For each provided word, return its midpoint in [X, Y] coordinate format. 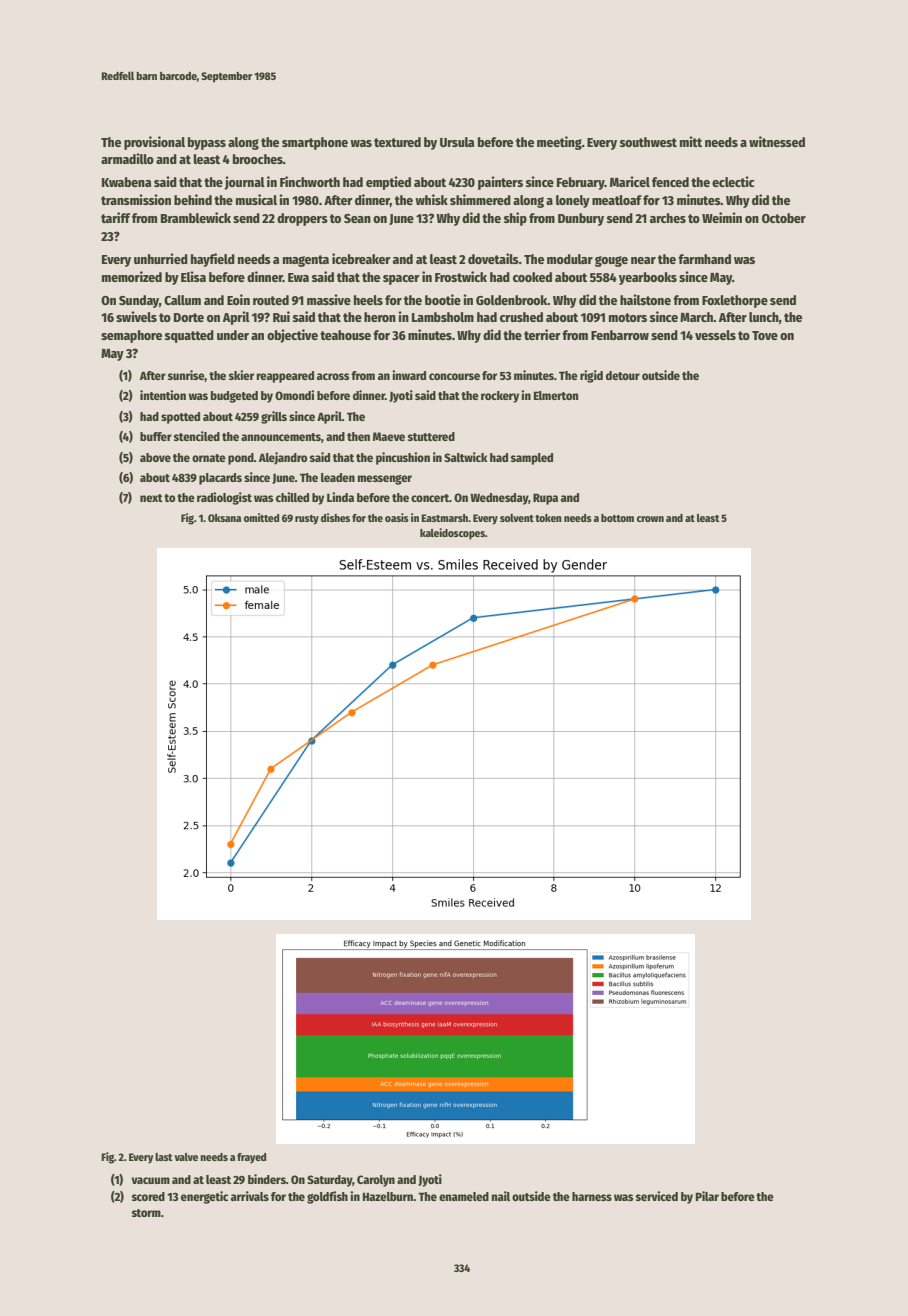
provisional [154, 143]
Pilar [707, 1196]
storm [146, 1213]
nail [500, 1196]
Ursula [457, 142]
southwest [648, 142]
